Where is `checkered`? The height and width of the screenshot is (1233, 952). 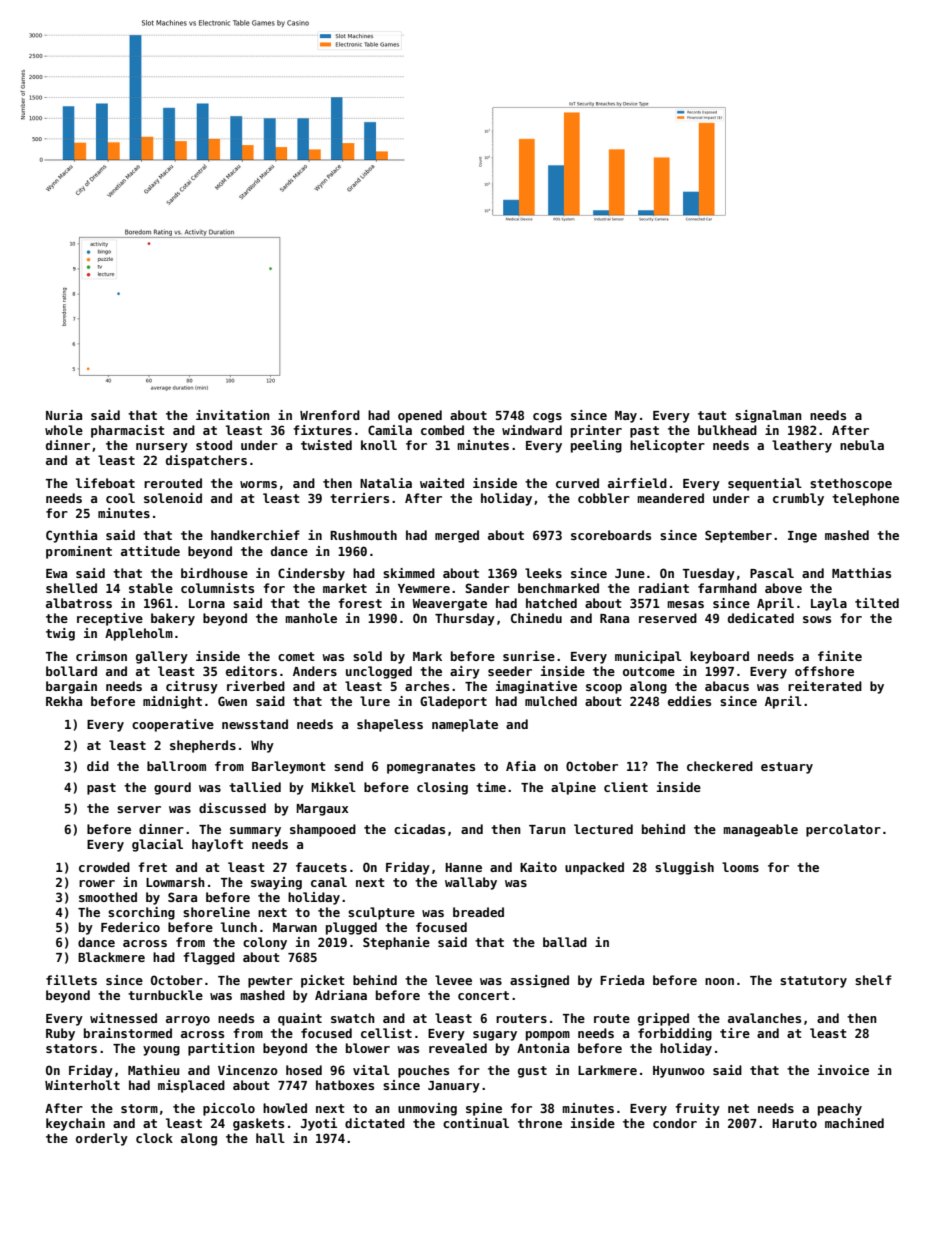 checkered is located at coordinates (720, 766).
